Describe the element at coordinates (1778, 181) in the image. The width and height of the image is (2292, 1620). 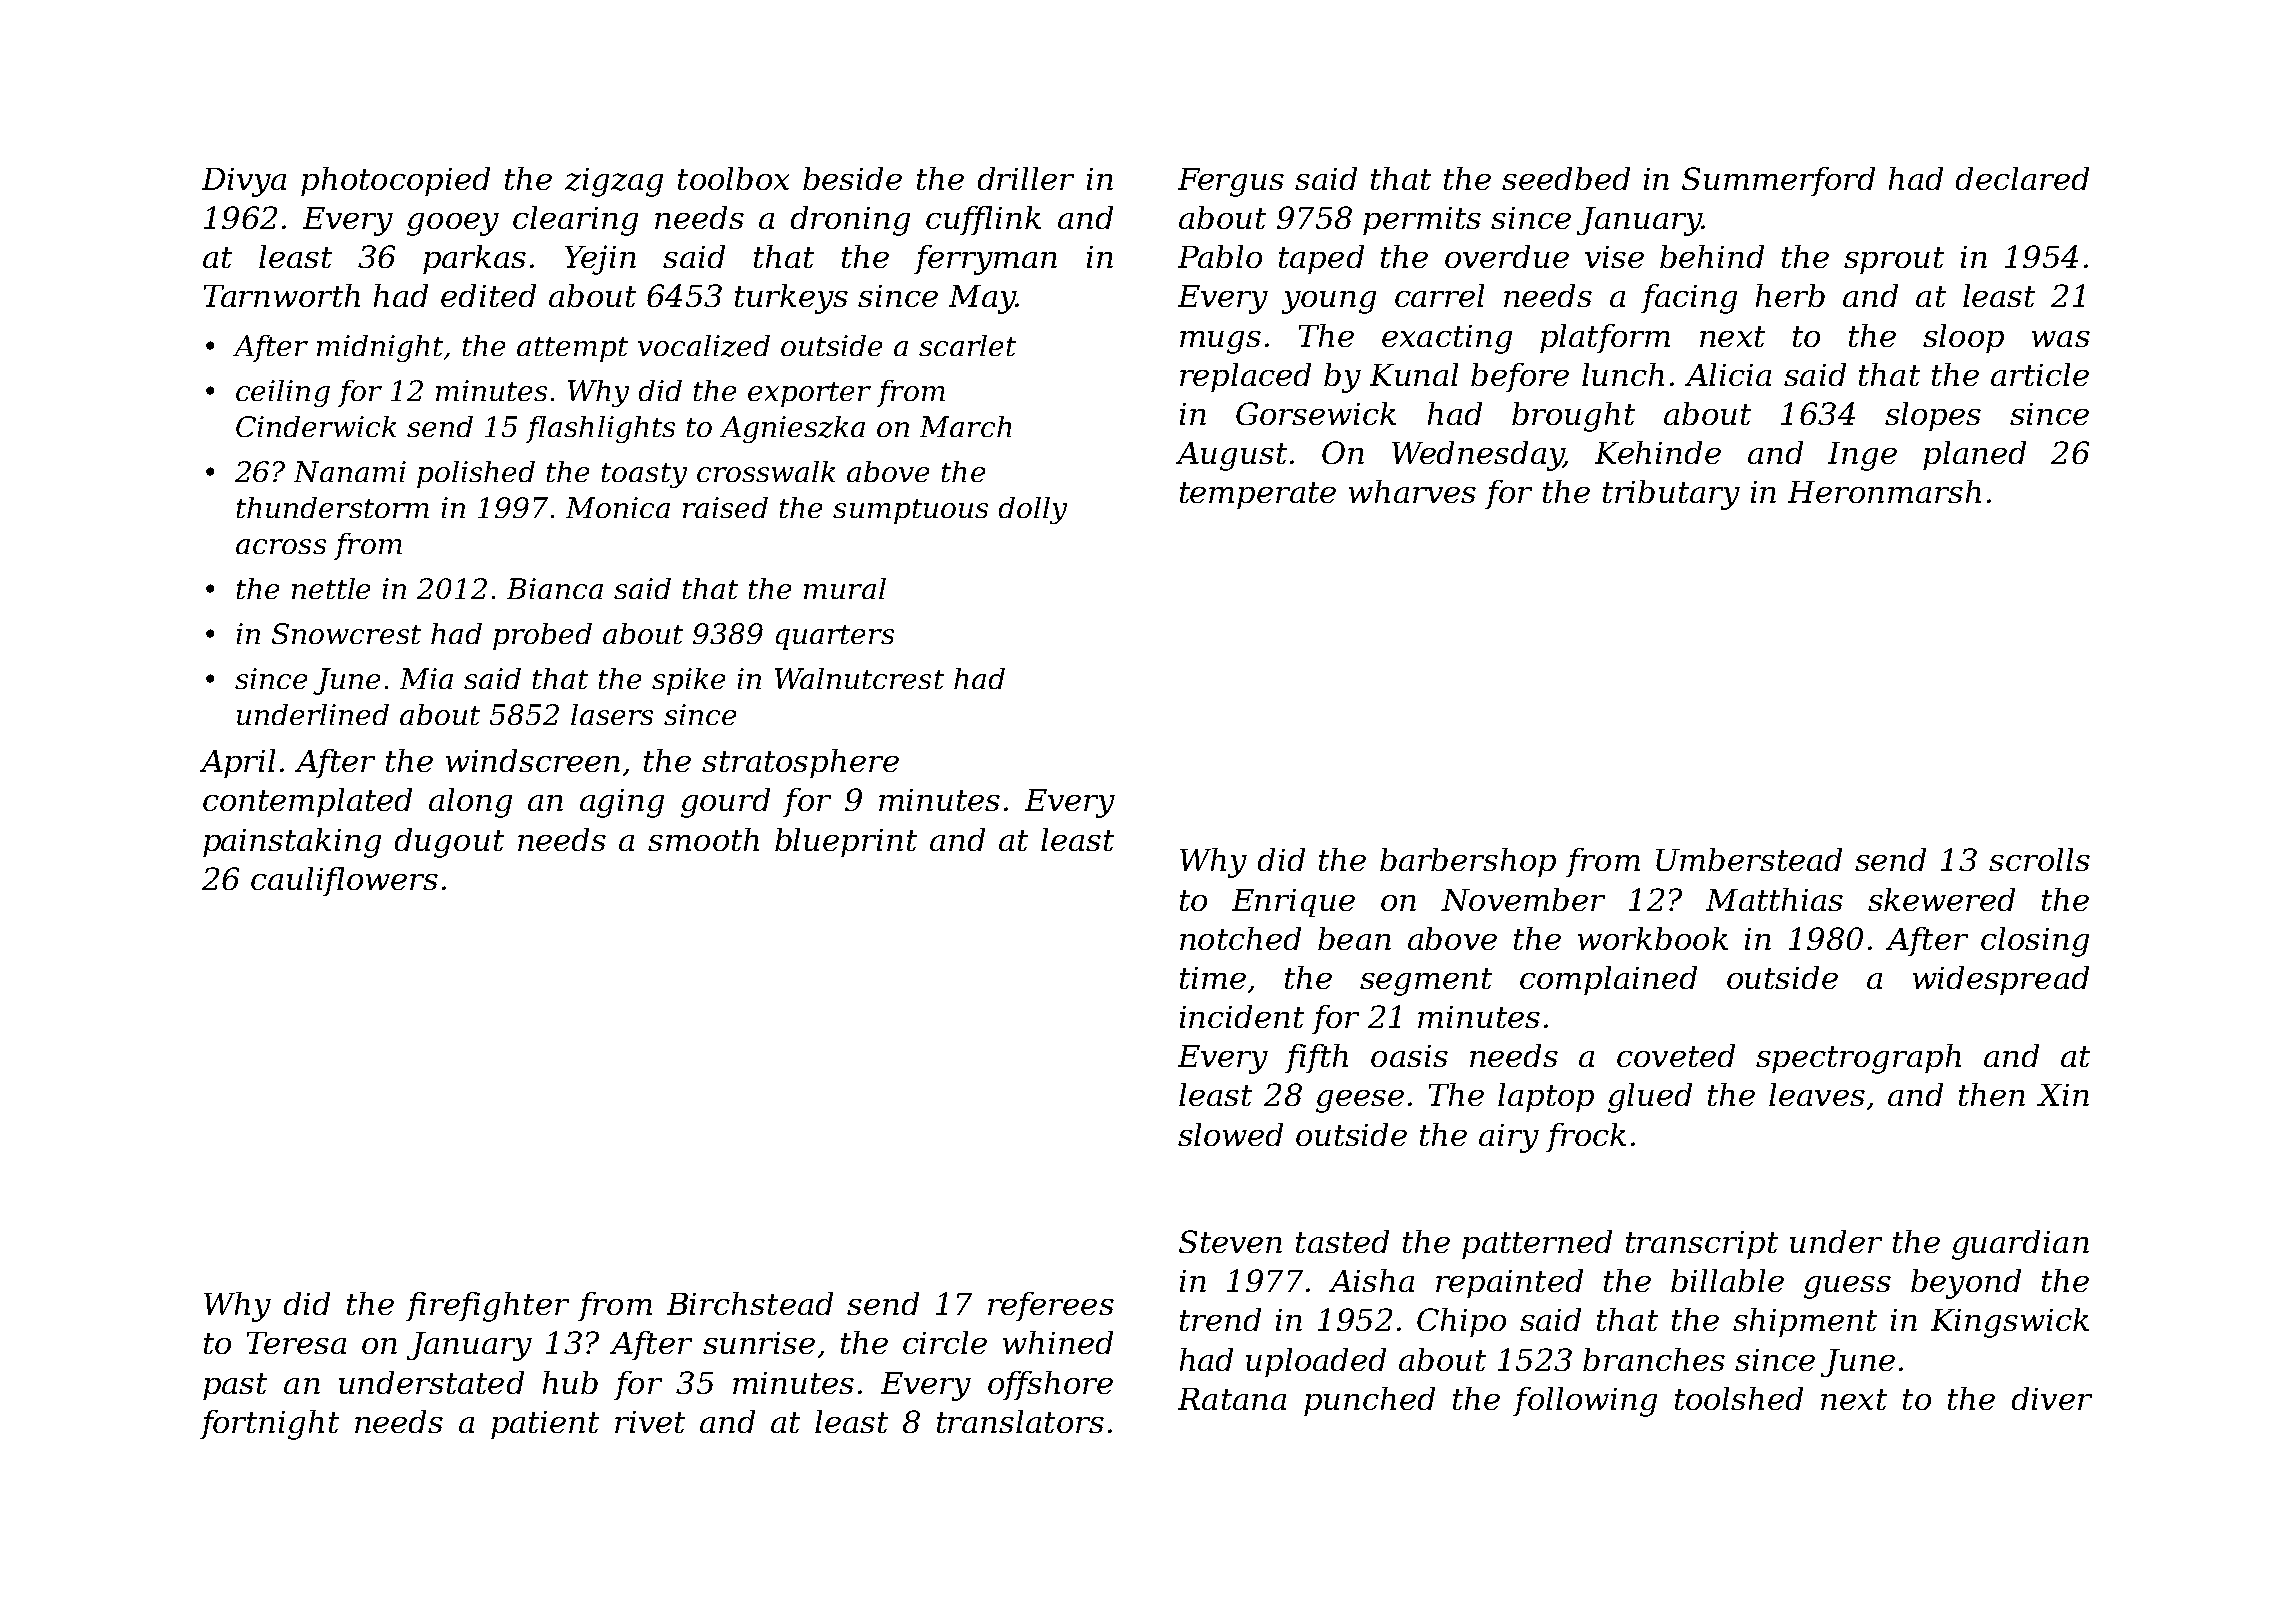
I see `Summerford` at that location.
